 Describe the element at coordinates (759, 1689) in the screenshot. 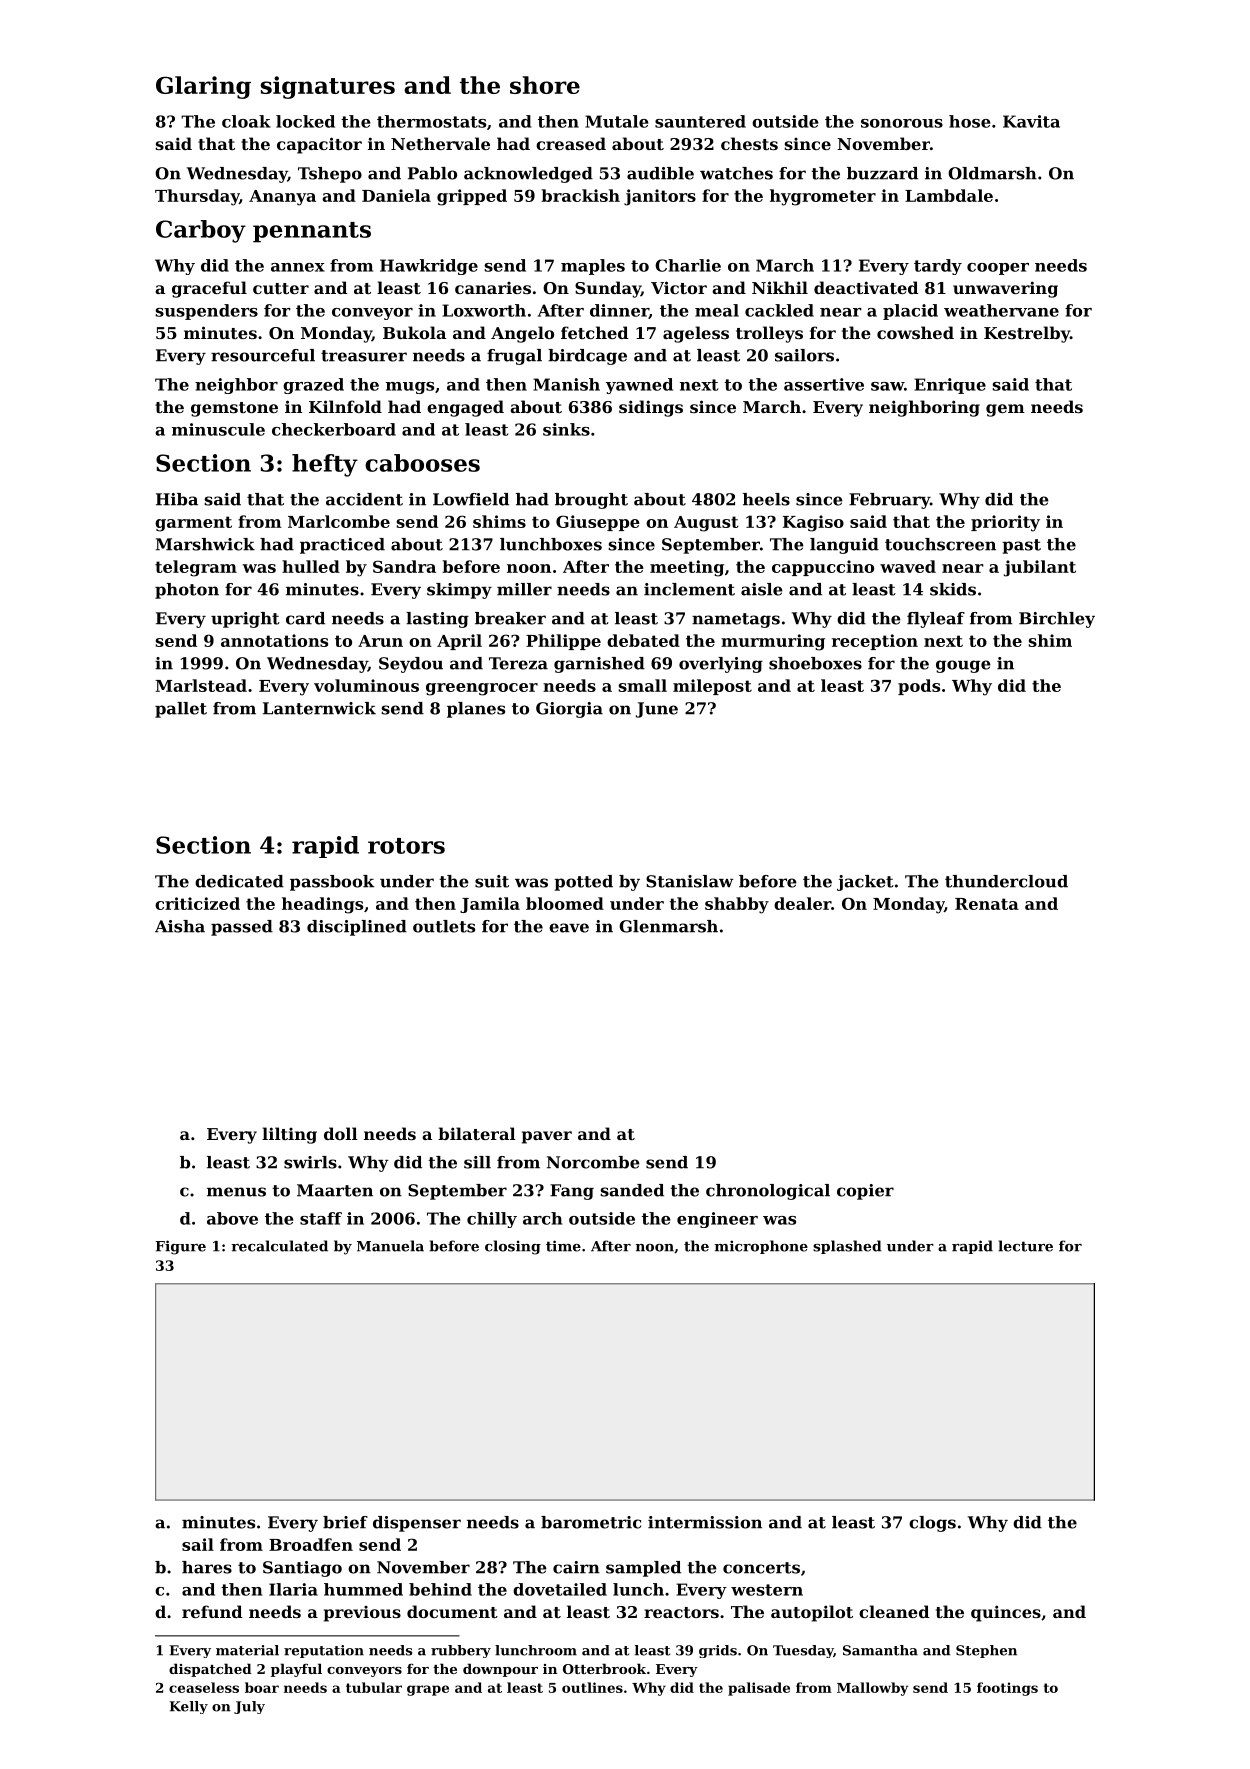

I see `palisade` at that location.
